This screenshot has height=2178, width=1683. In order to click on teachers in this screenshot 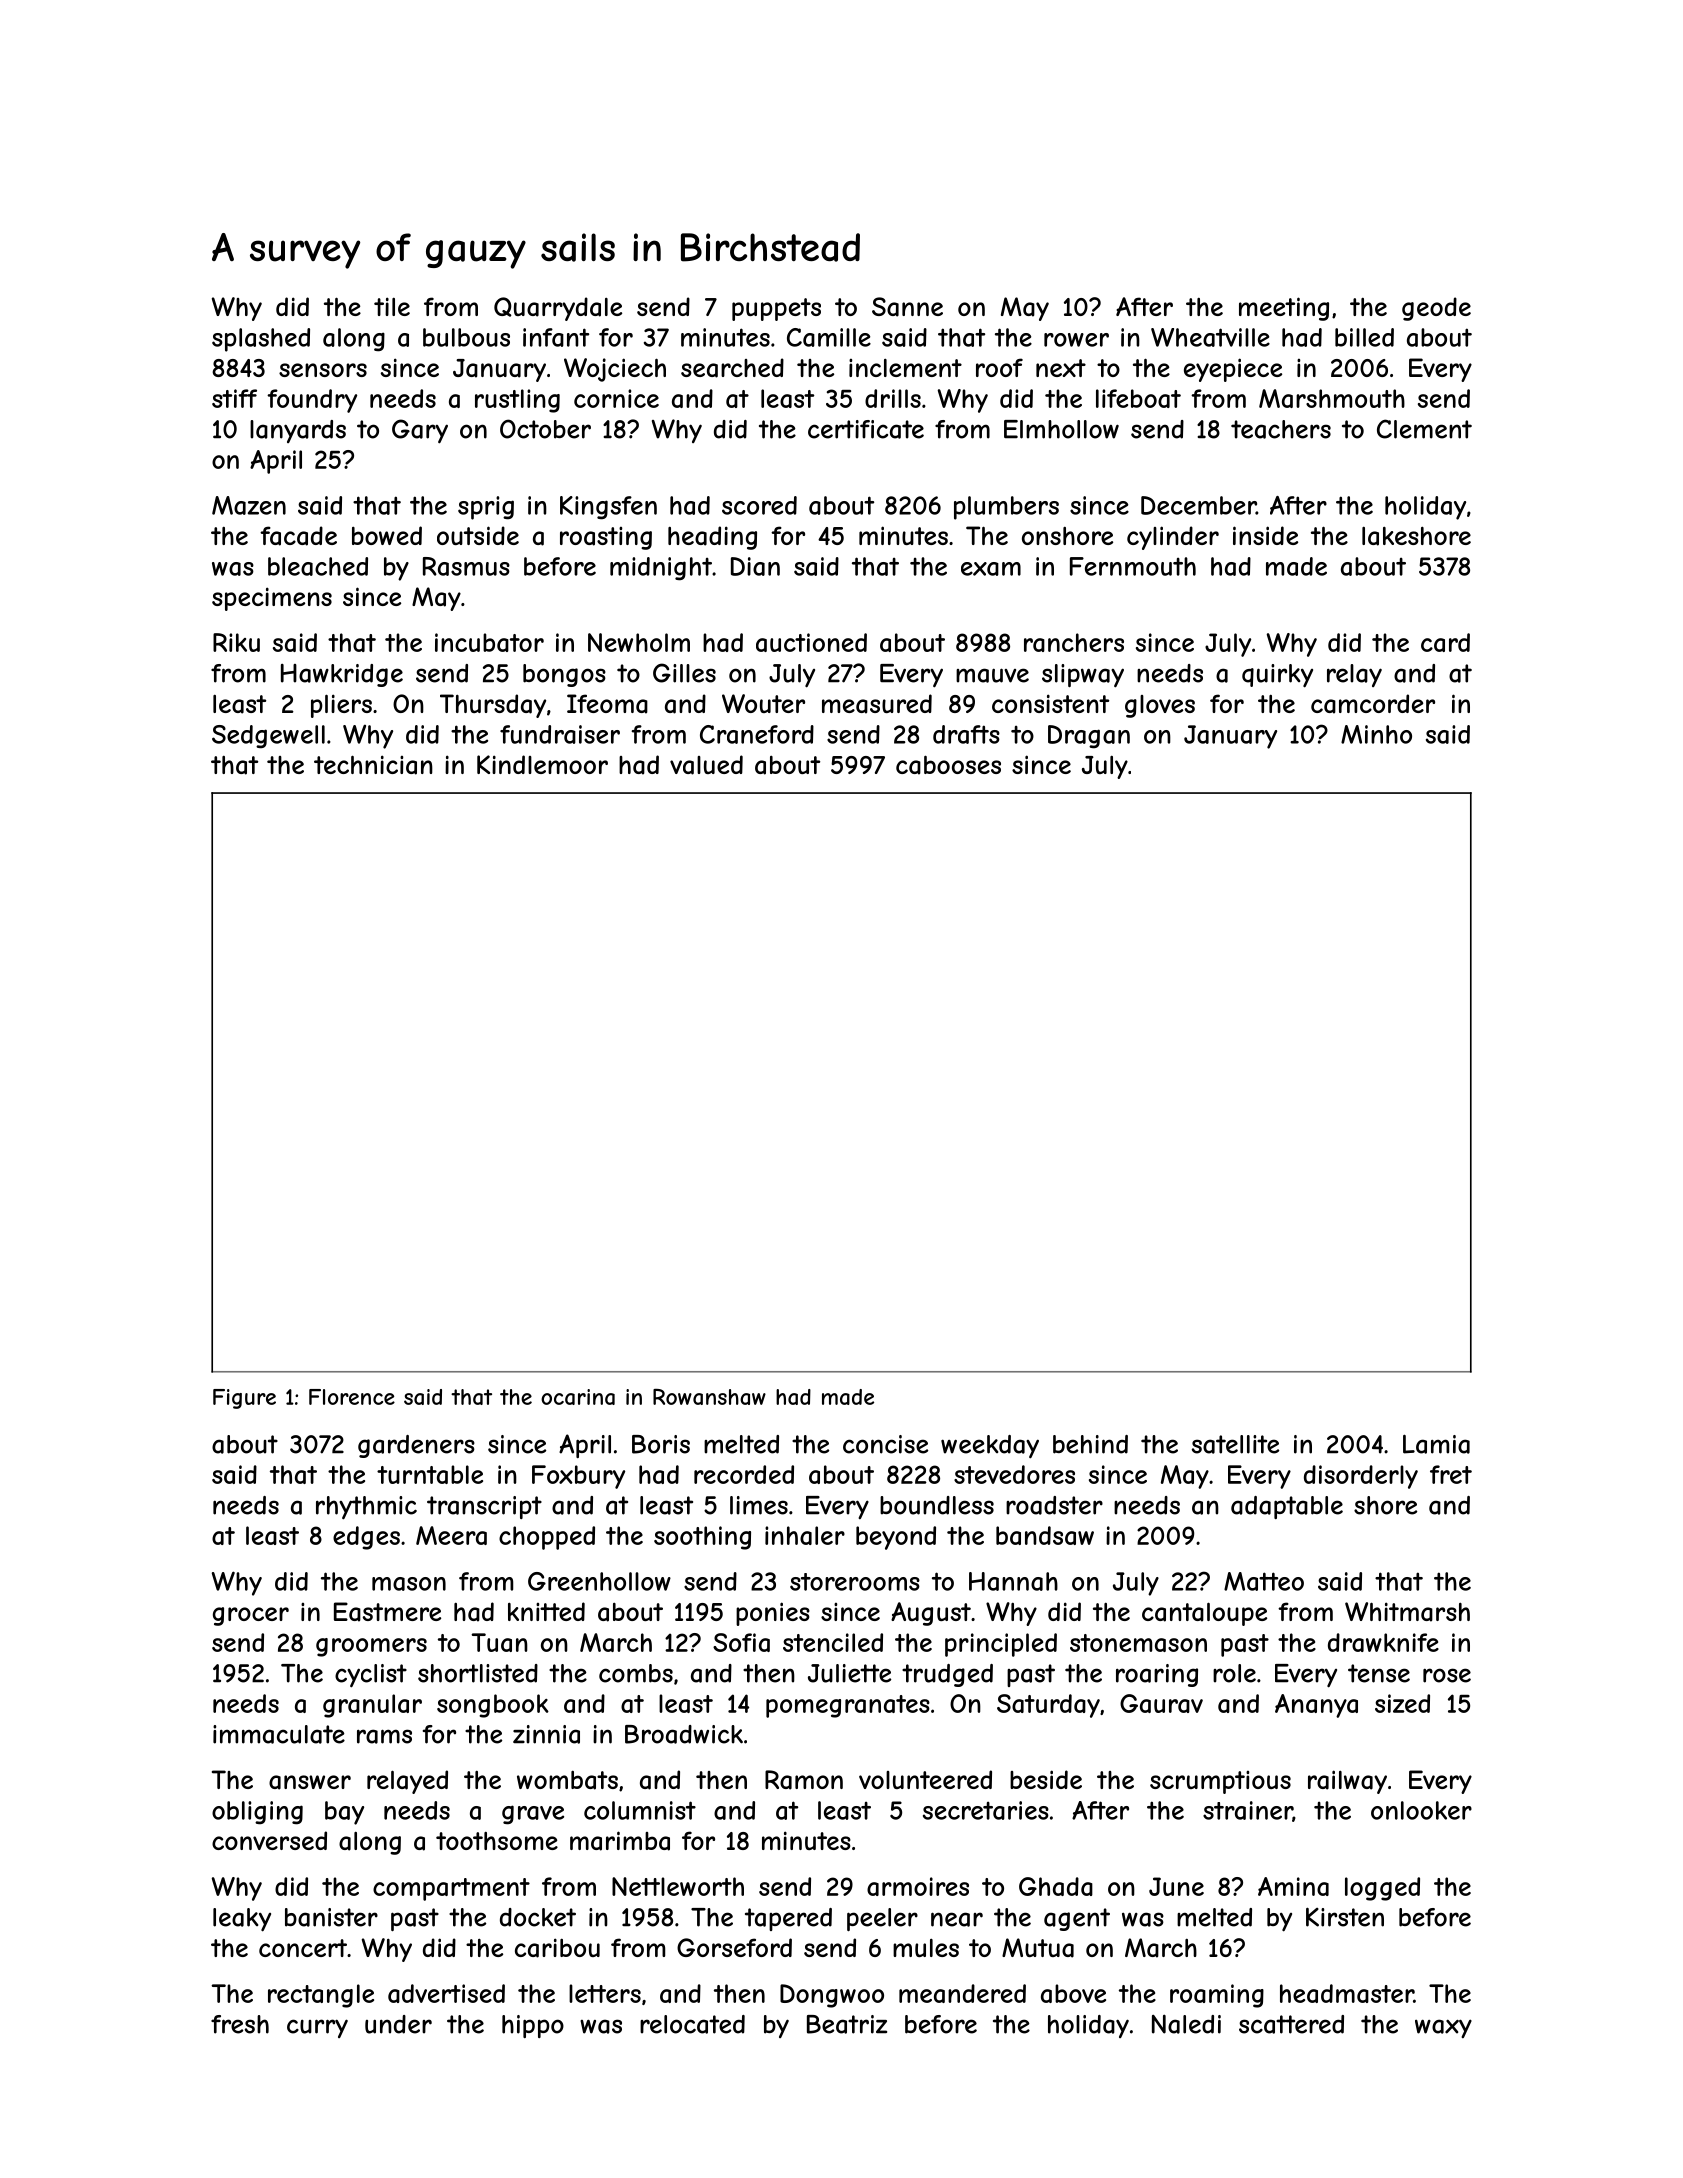, I will do `click(1281, 429)`.
